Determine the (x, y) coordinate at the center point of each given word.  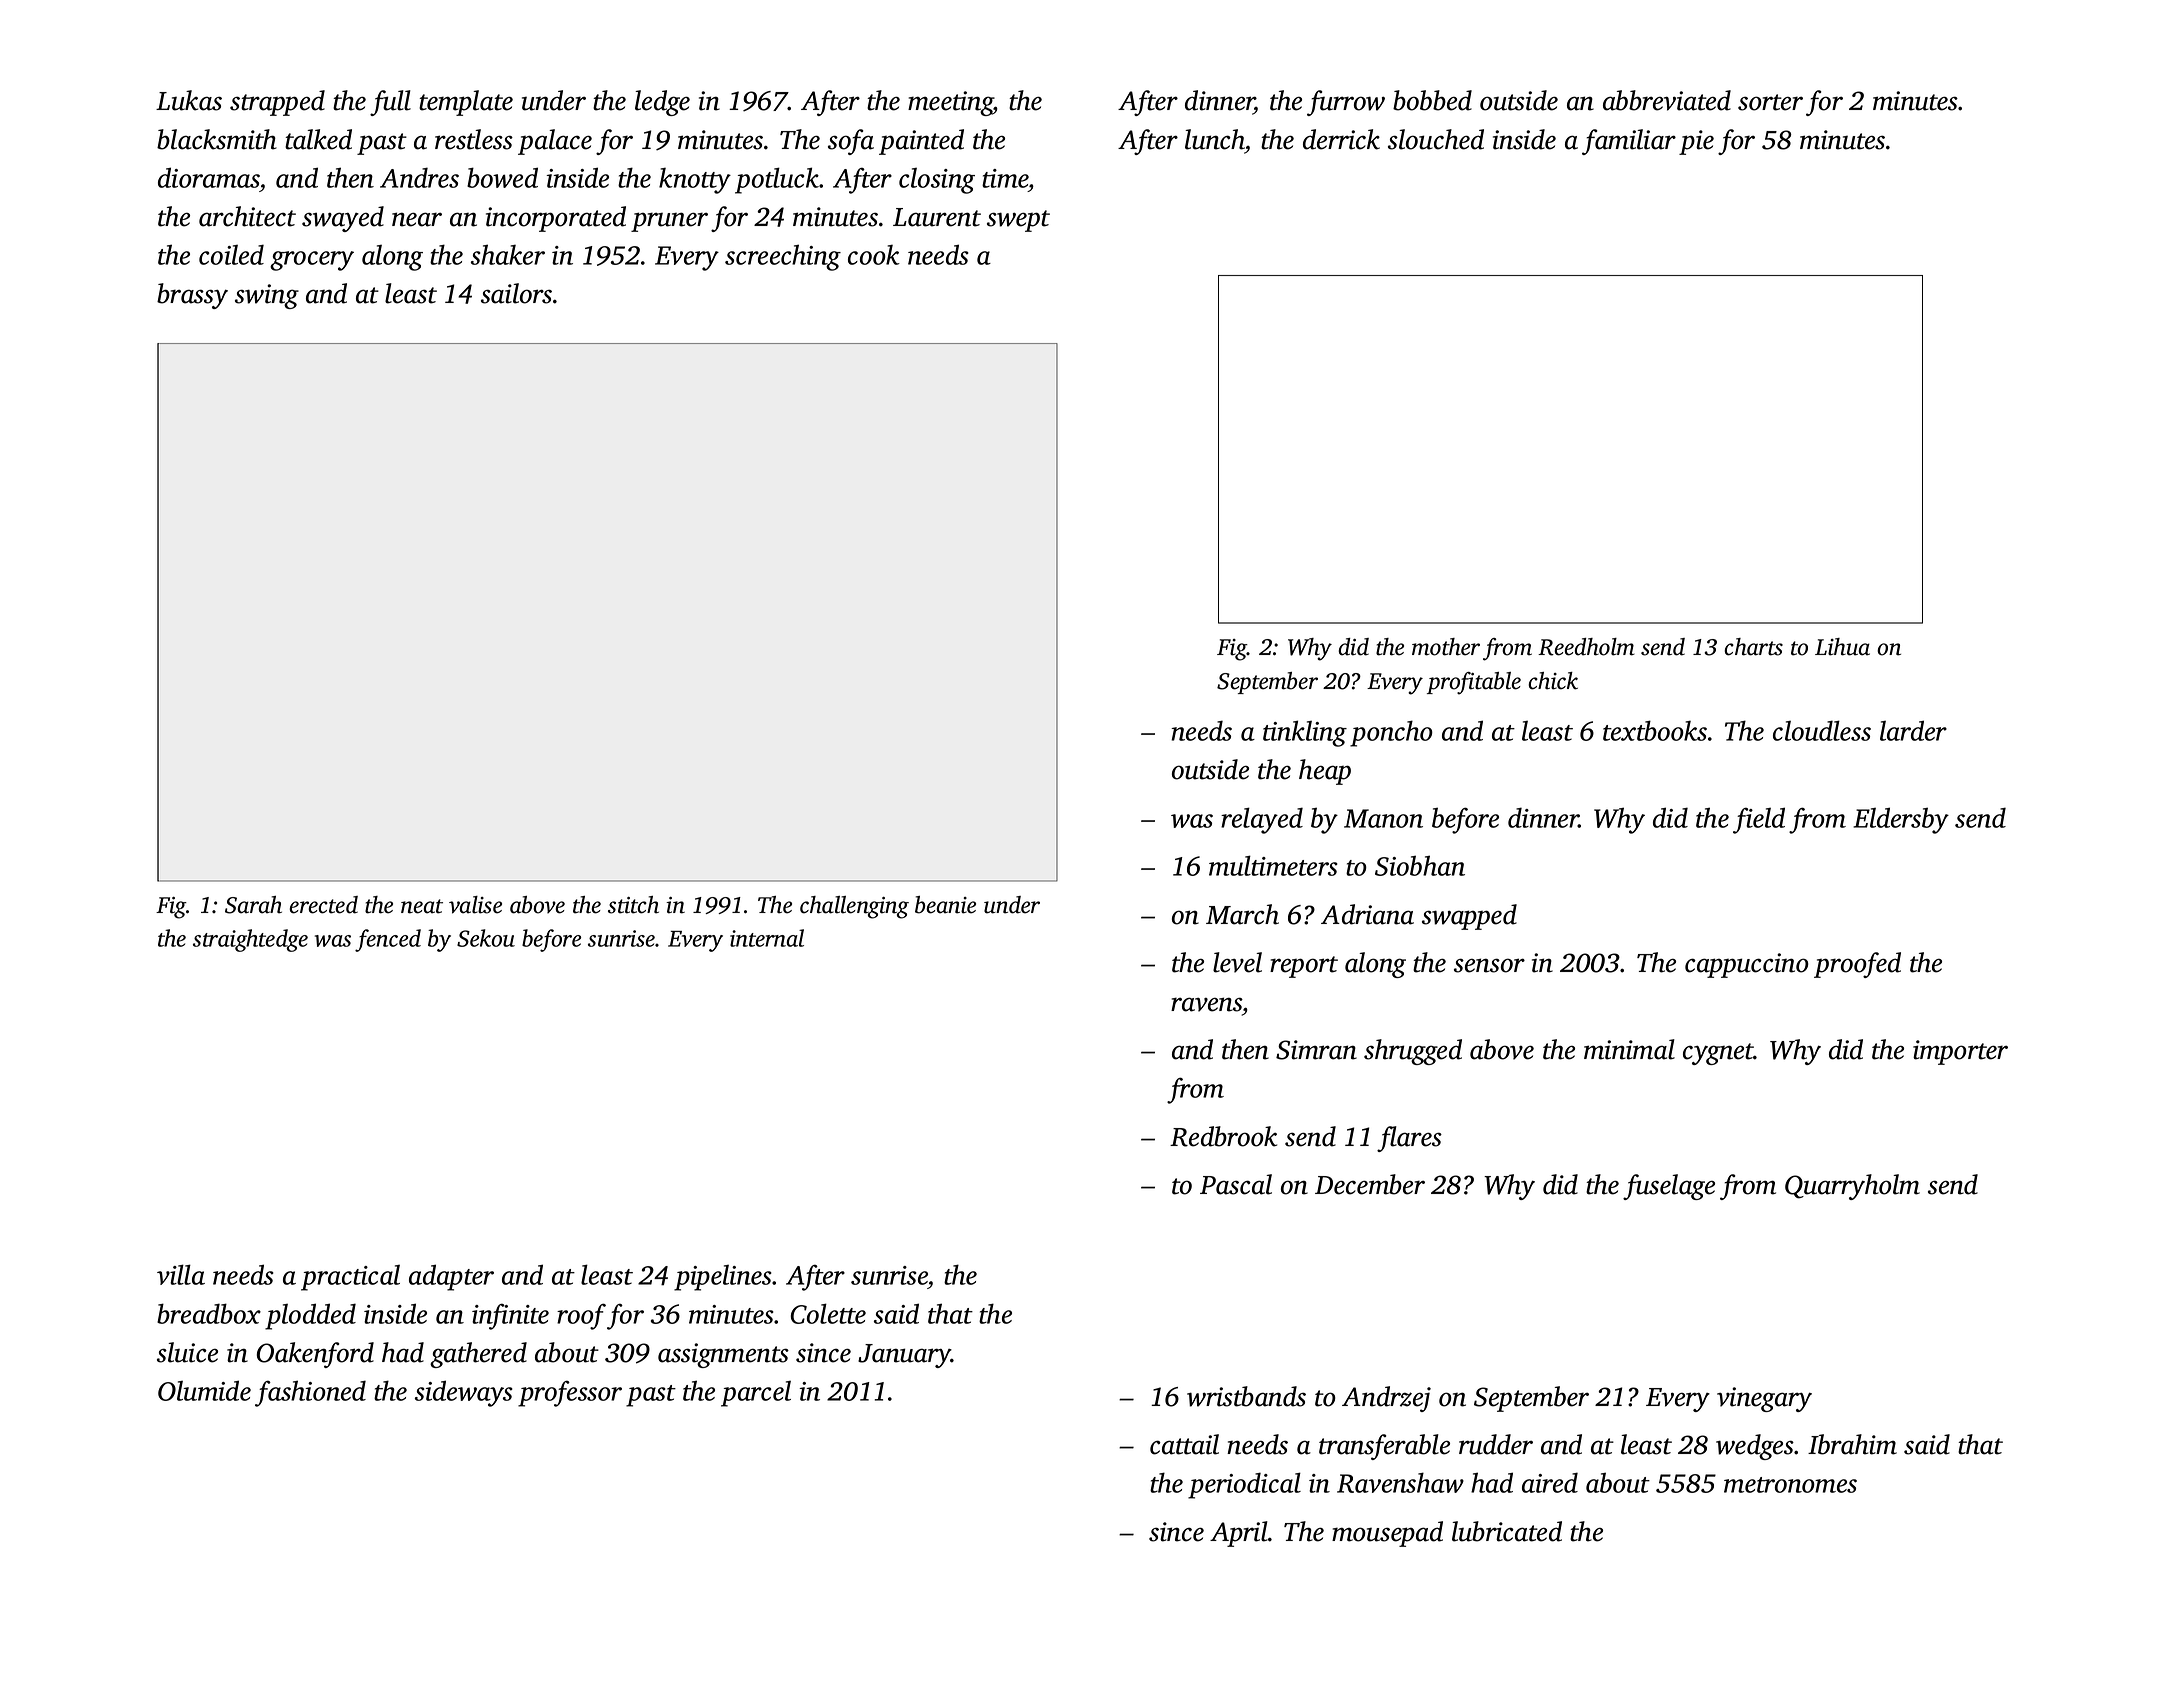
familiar (1629, 142)
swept (1018, 221)
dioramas (209, 177)
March (1242, 914)
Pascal (1236, 1184)
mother (1446, 647)
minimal (1629, 1049)
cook (874, 255)
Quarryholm (1852, 1187)
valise (475, 905)
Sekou (486, 938)
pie (1696, 142)
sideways (464, 1393)
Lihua (1842, 647)
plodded (310, 1316)
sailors (516, 293)
